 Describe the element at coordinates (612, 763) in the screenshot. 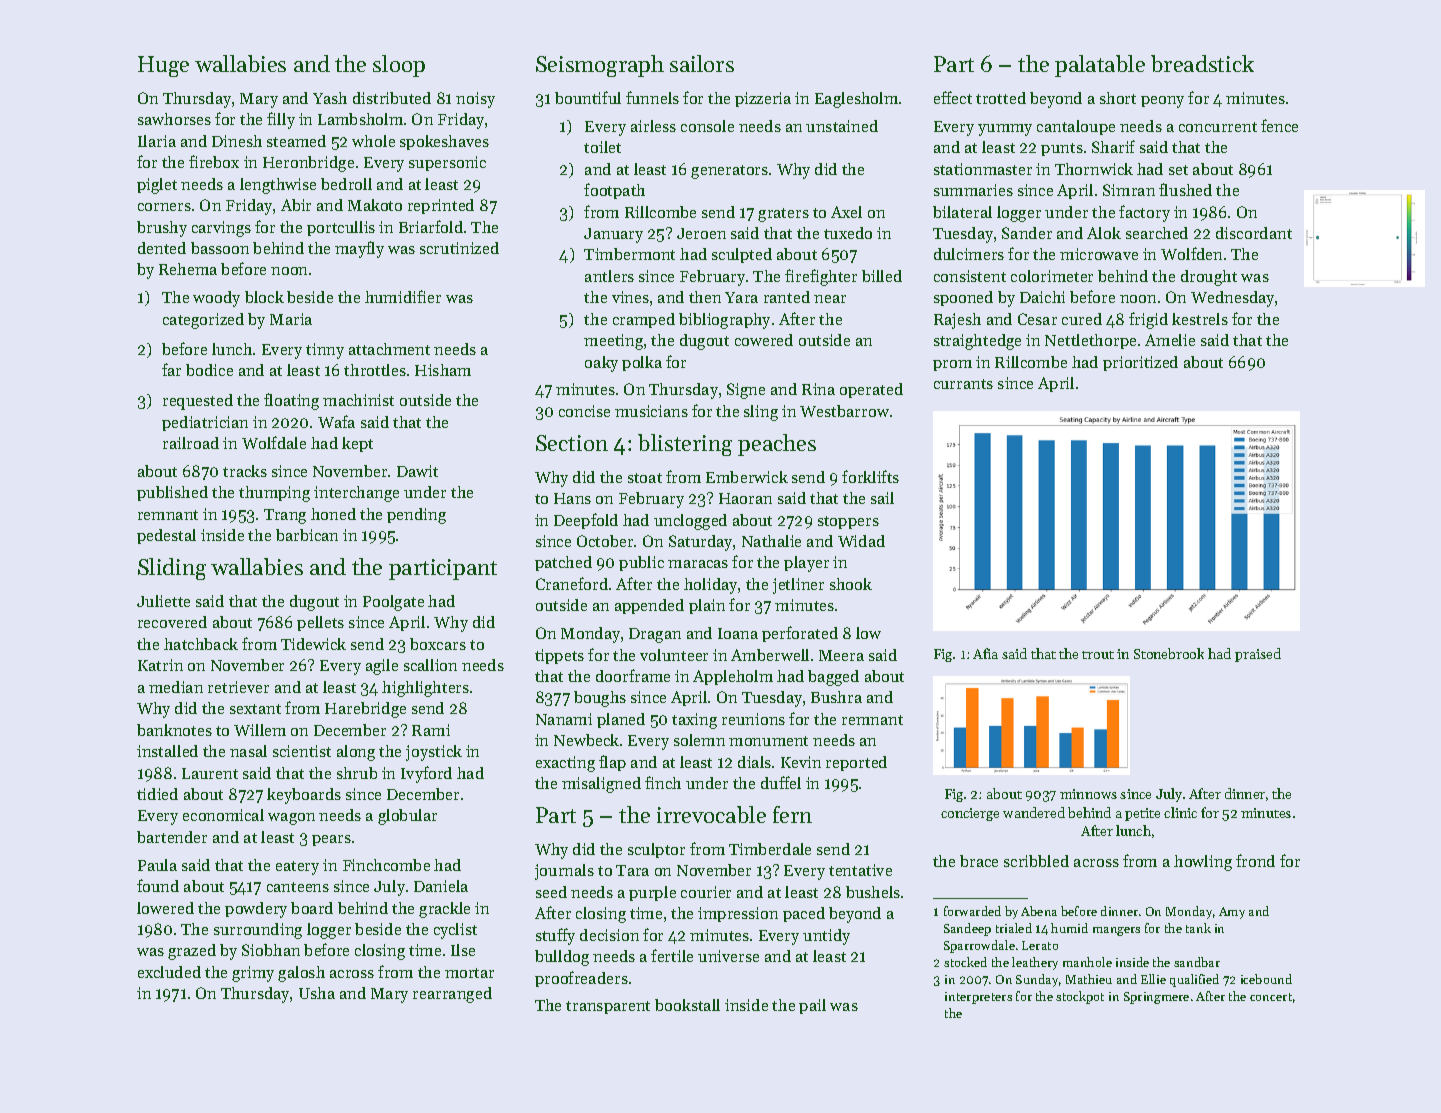

I see `flap` at that location.
